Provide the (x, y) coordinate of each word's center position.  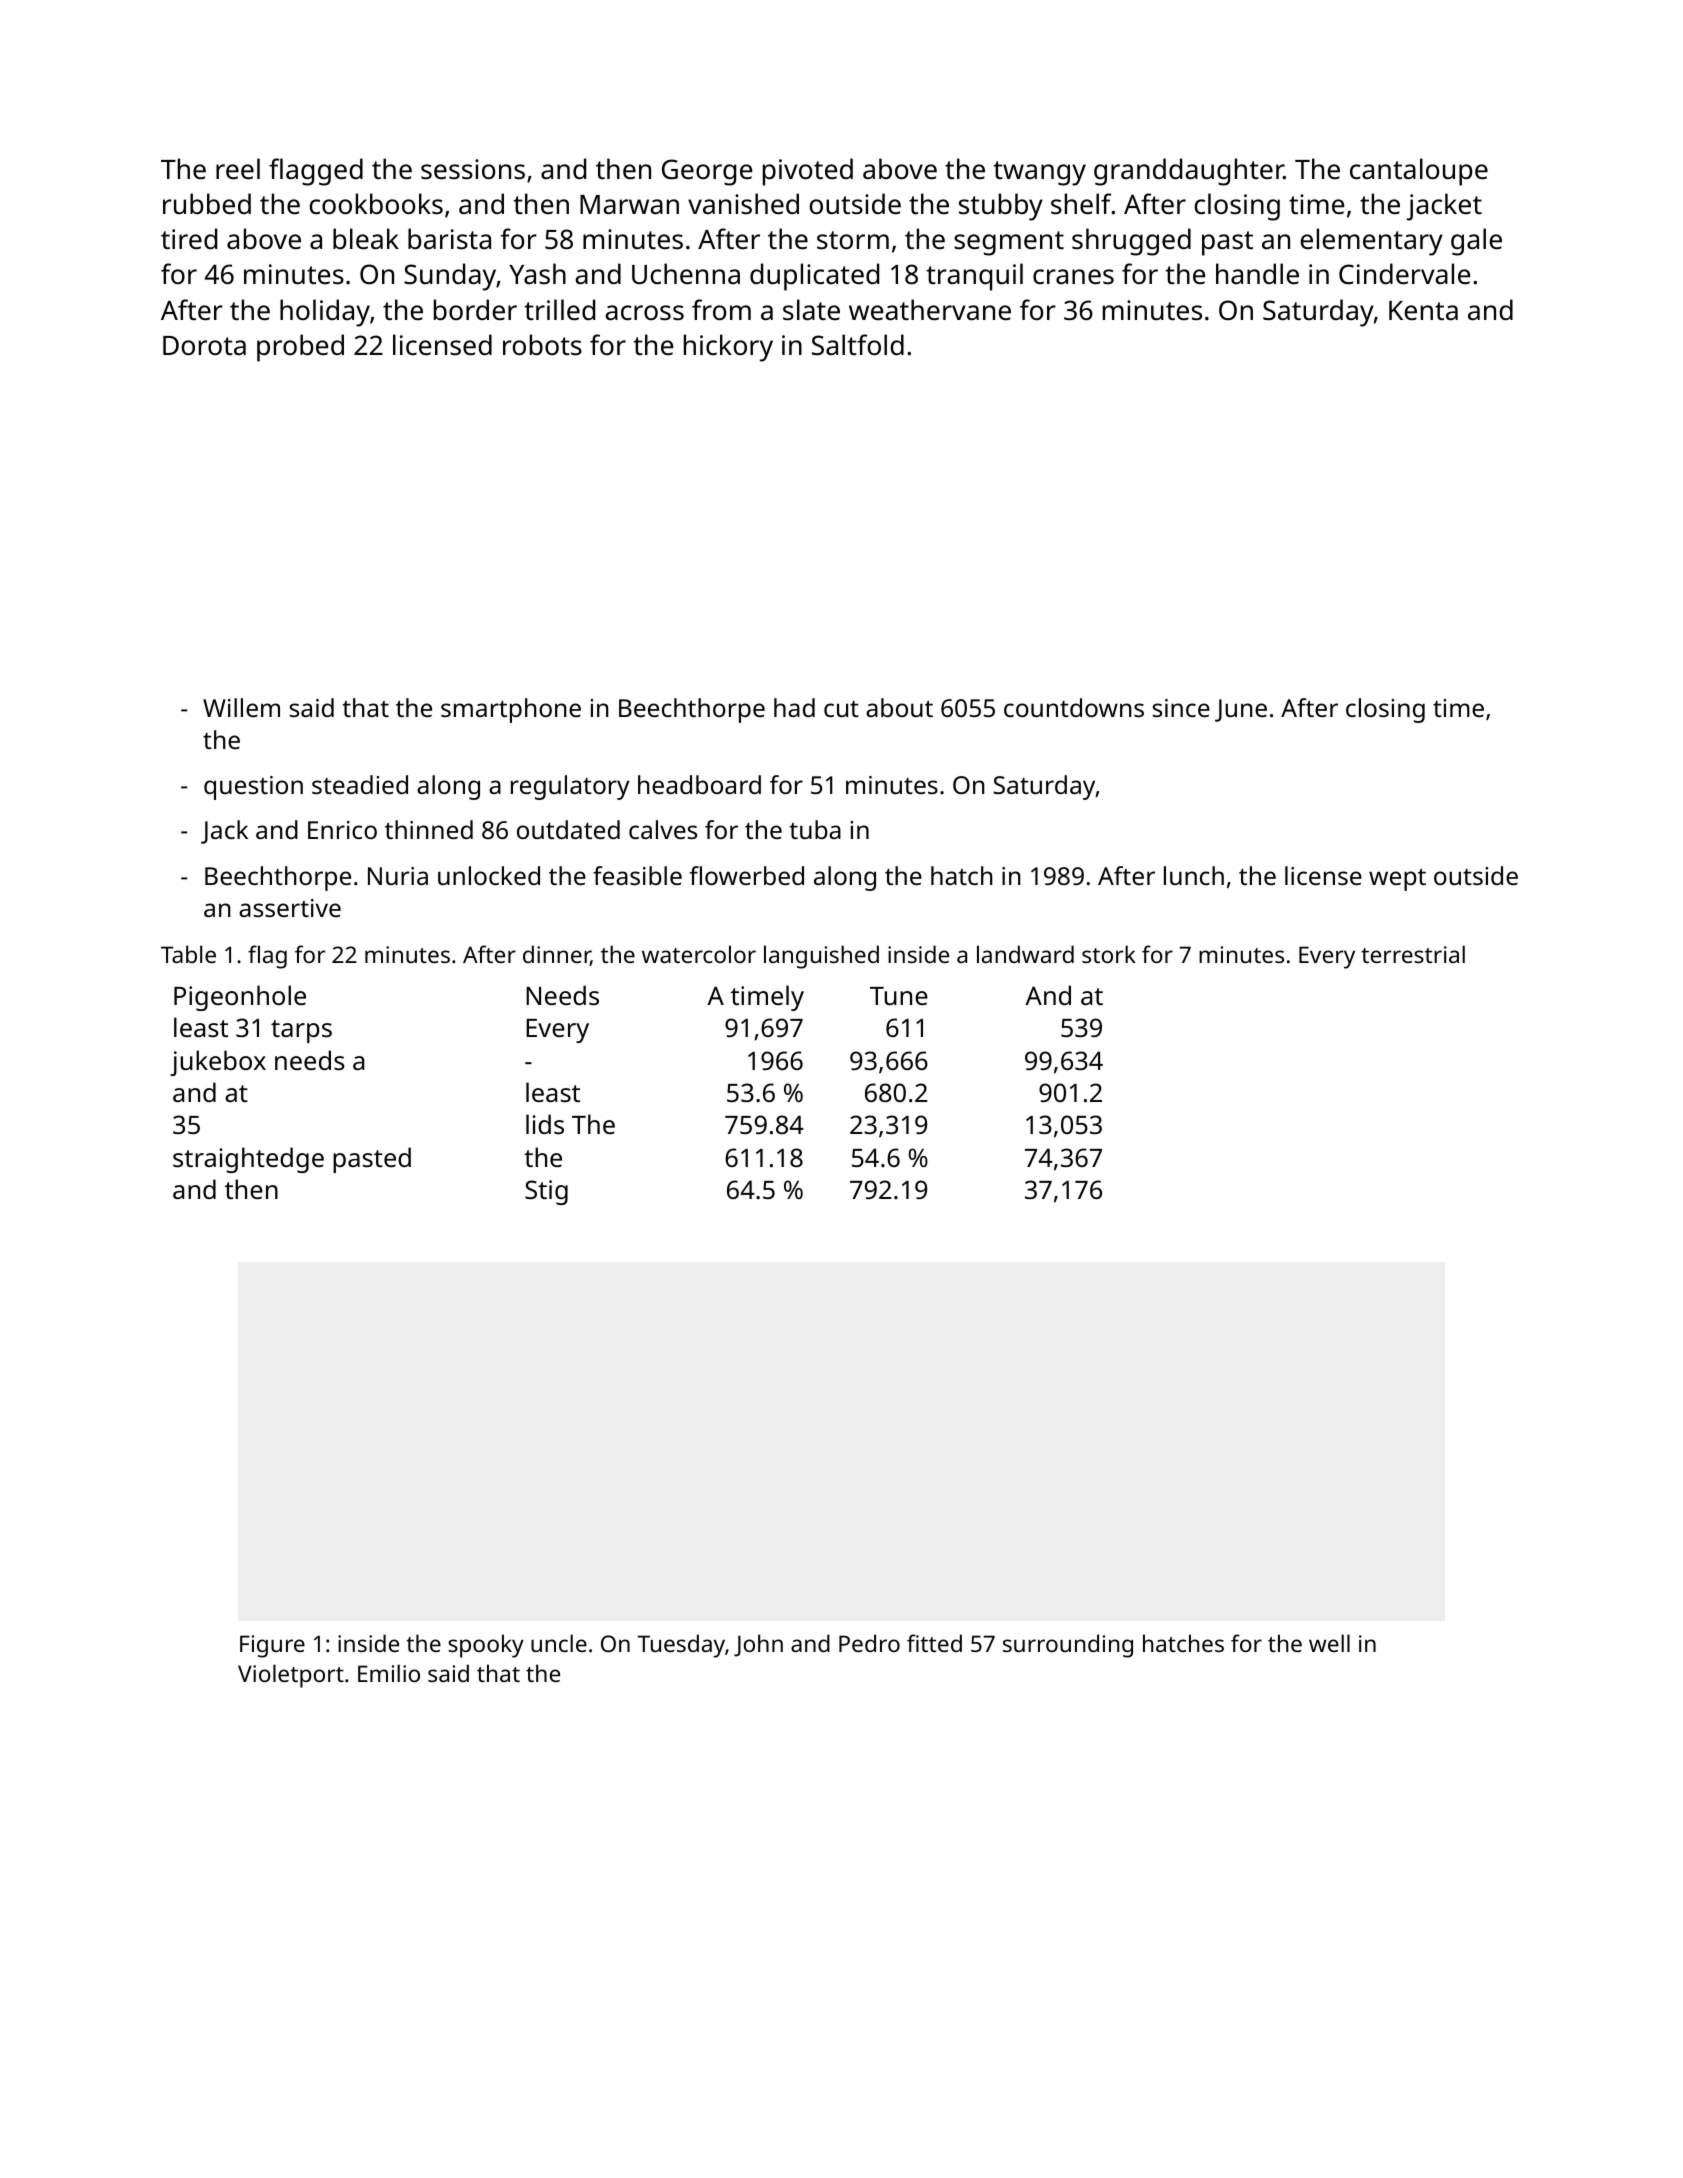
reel (238, 169)
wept (1397, 880)
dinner (557, 955)
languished (821, 957)
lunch (1194, 875)
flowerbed (747, 875)
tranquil (975, 277)
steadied (360, 784)
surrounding (1068, 1646)
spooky (486, 1646)
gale (1476, 242)
